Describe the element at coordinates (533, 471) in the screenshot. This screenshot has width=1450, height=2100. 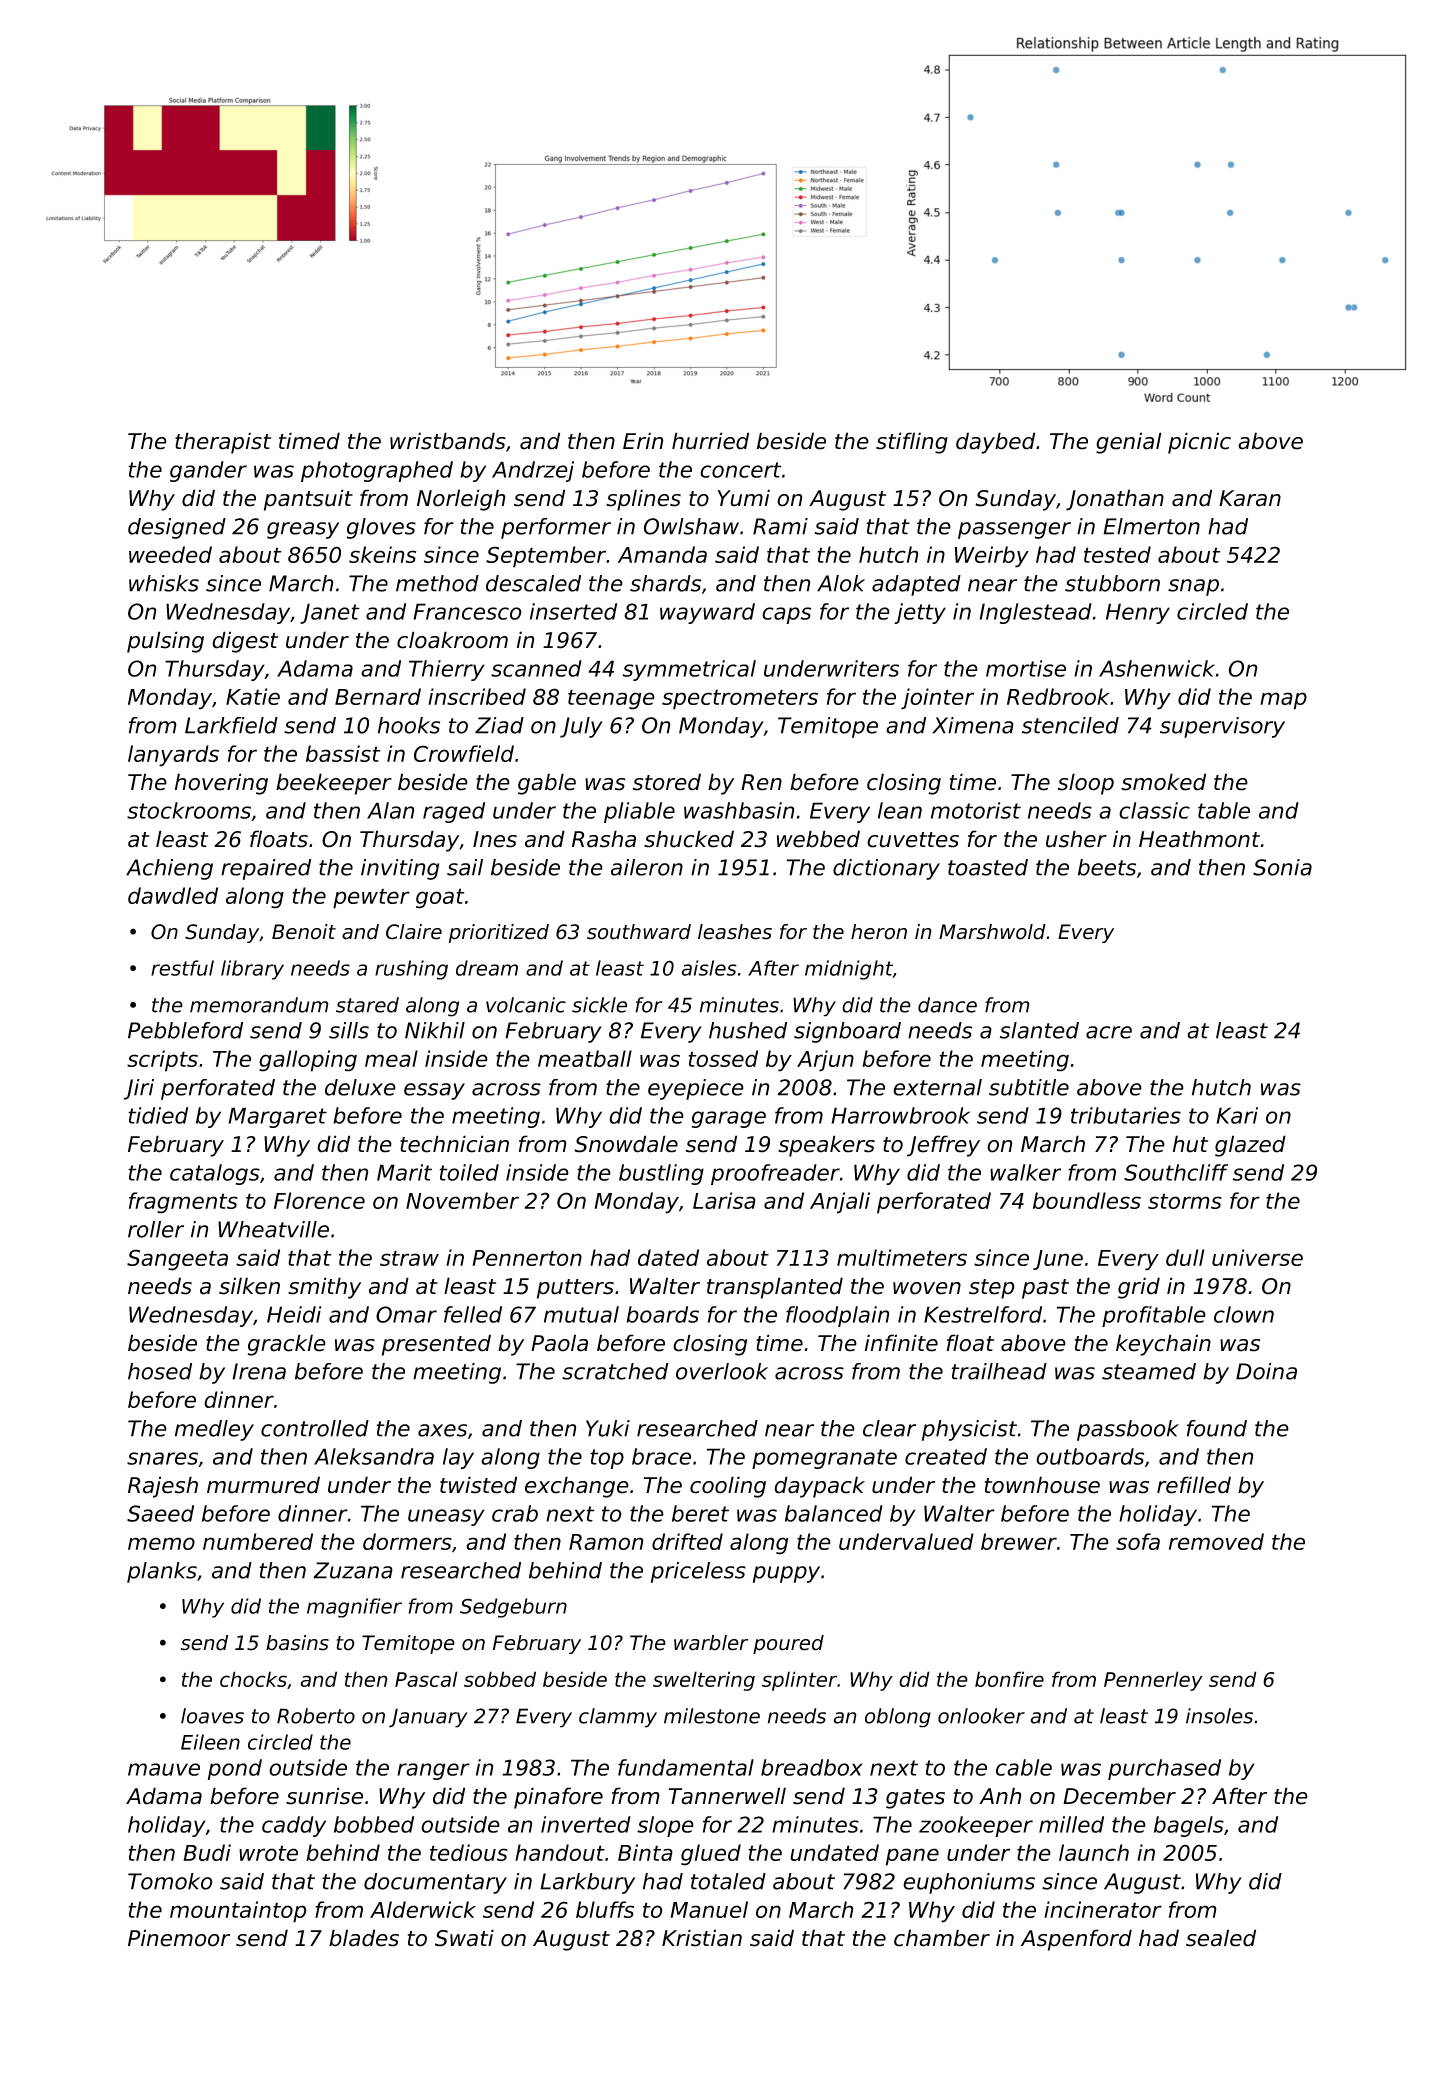
I see `Andrzej` at that location.
